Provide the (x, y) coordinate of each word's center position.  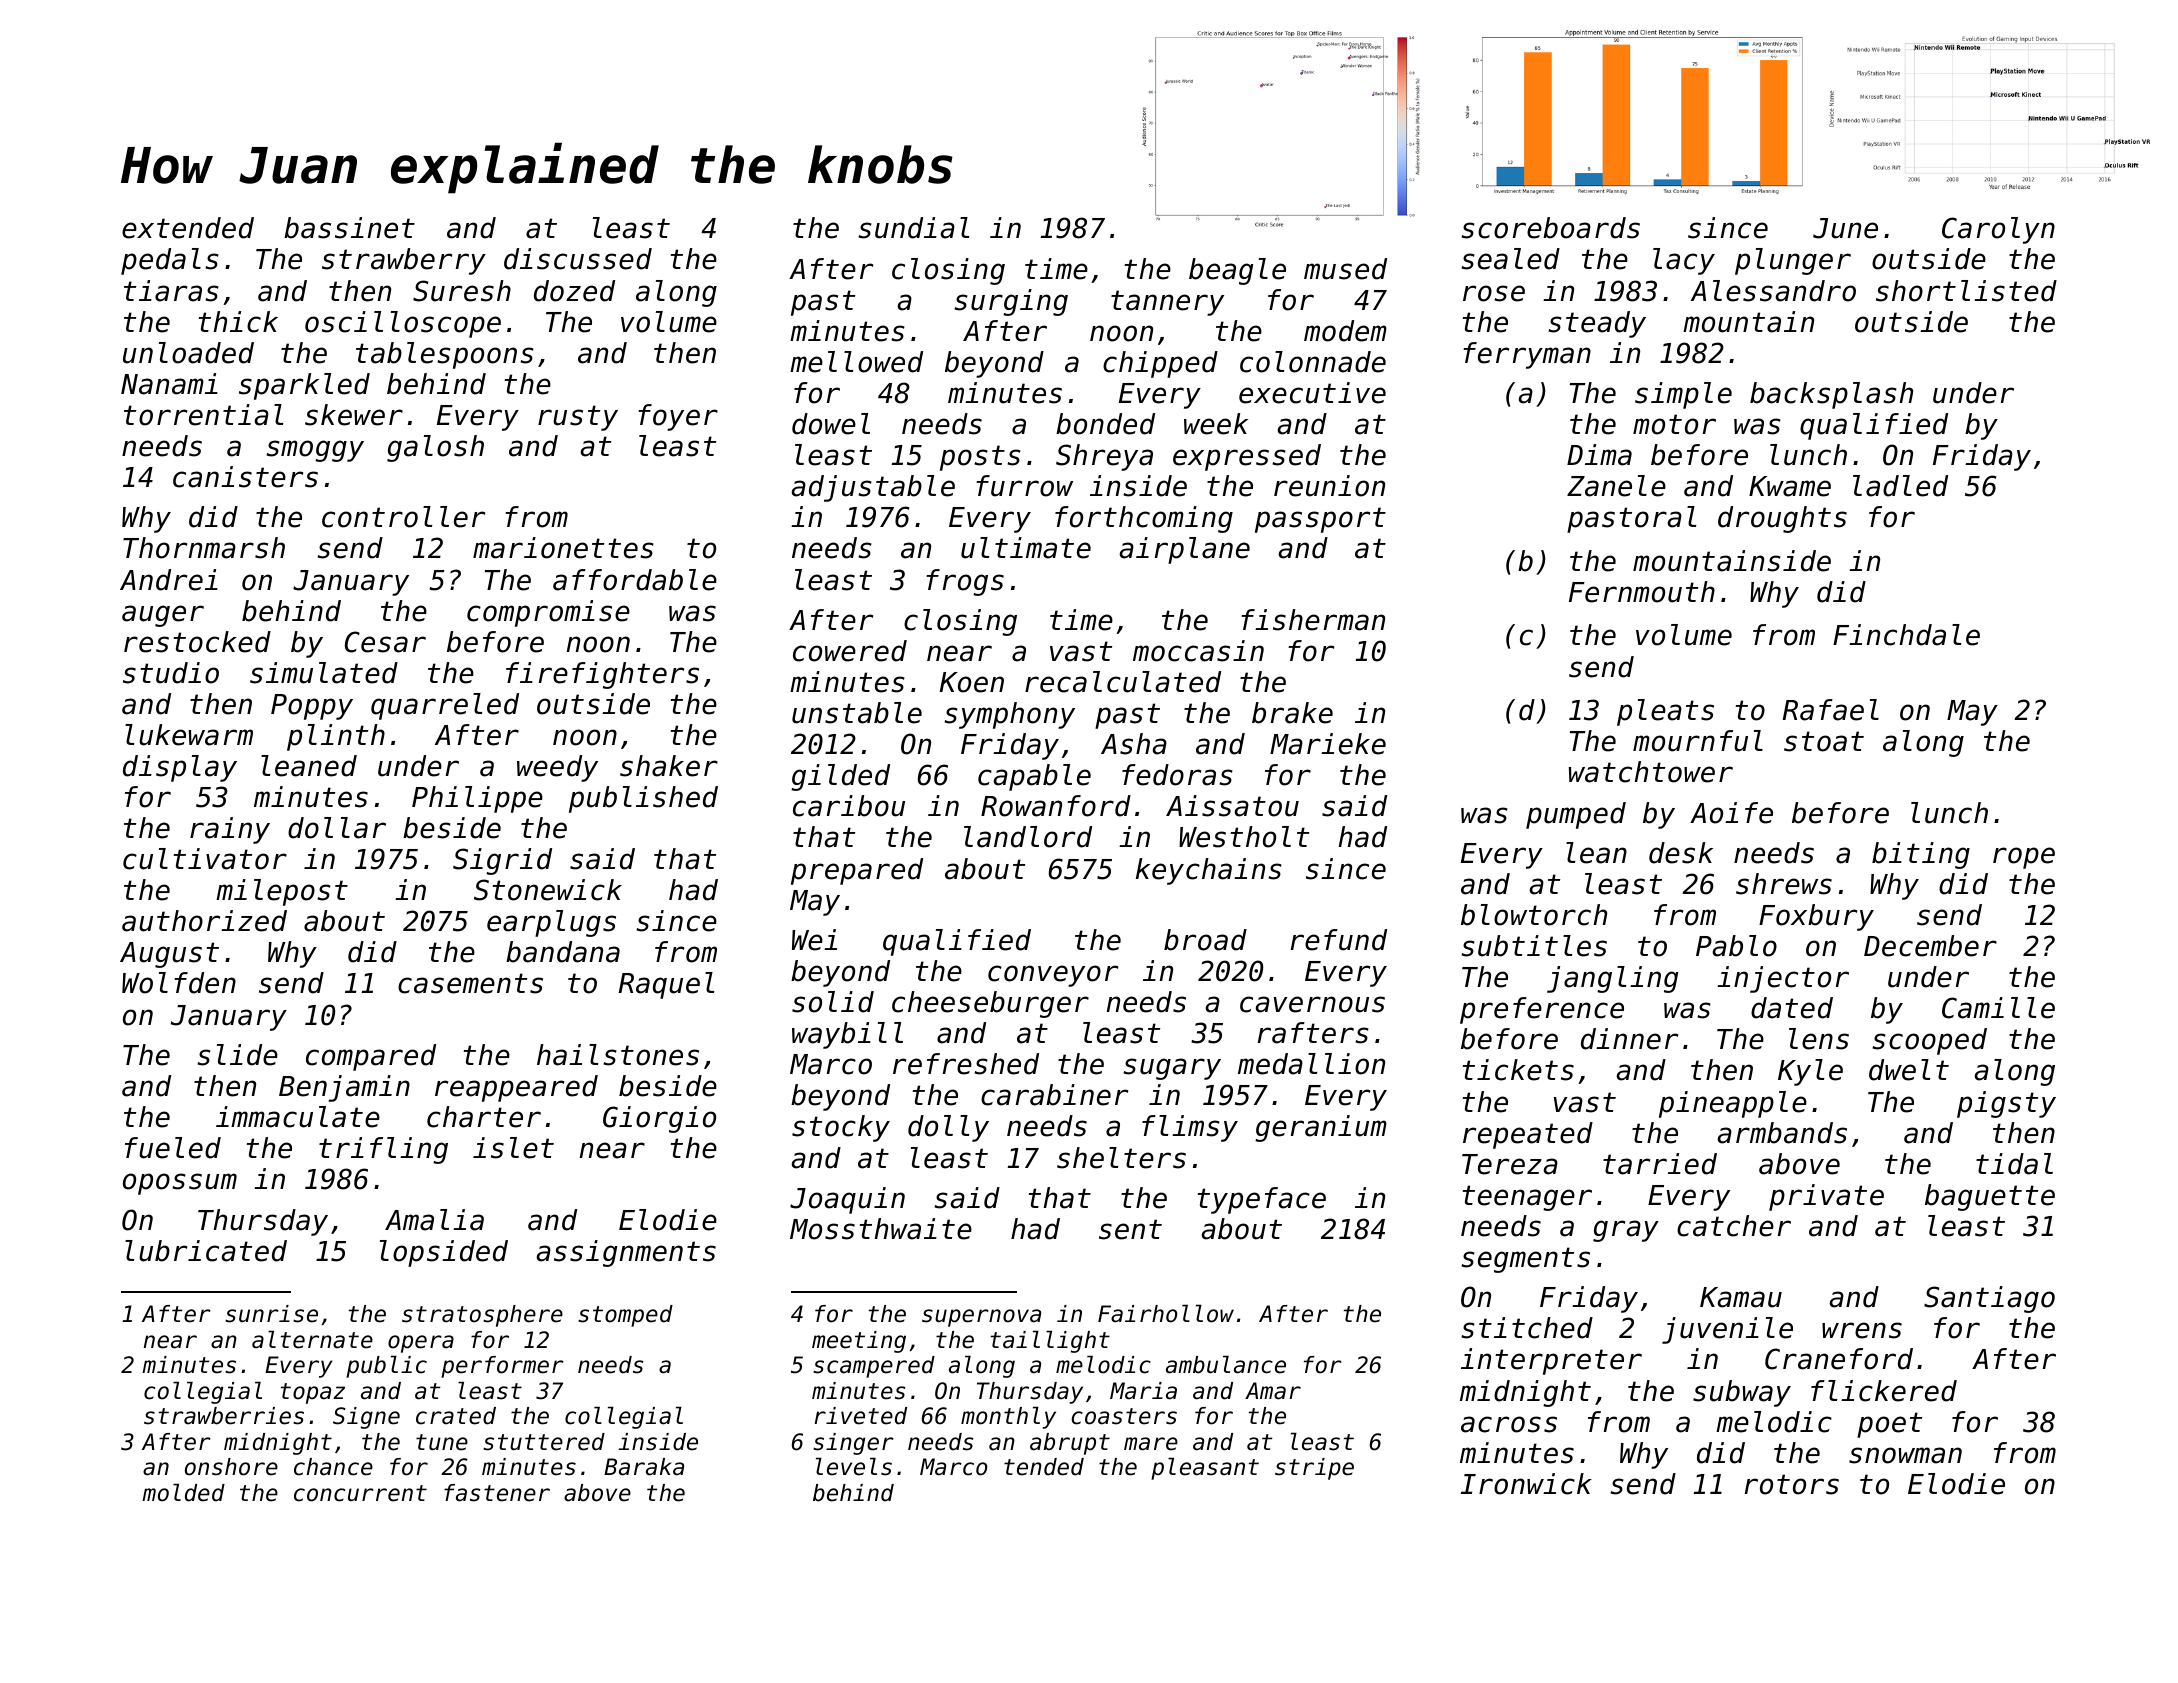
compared (371, 1057)
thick (238, 322)
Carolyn (1998, 230)
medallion (1311, 1064)
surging (1011, 302)
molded (183, 1492)
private (1826, 1197)
